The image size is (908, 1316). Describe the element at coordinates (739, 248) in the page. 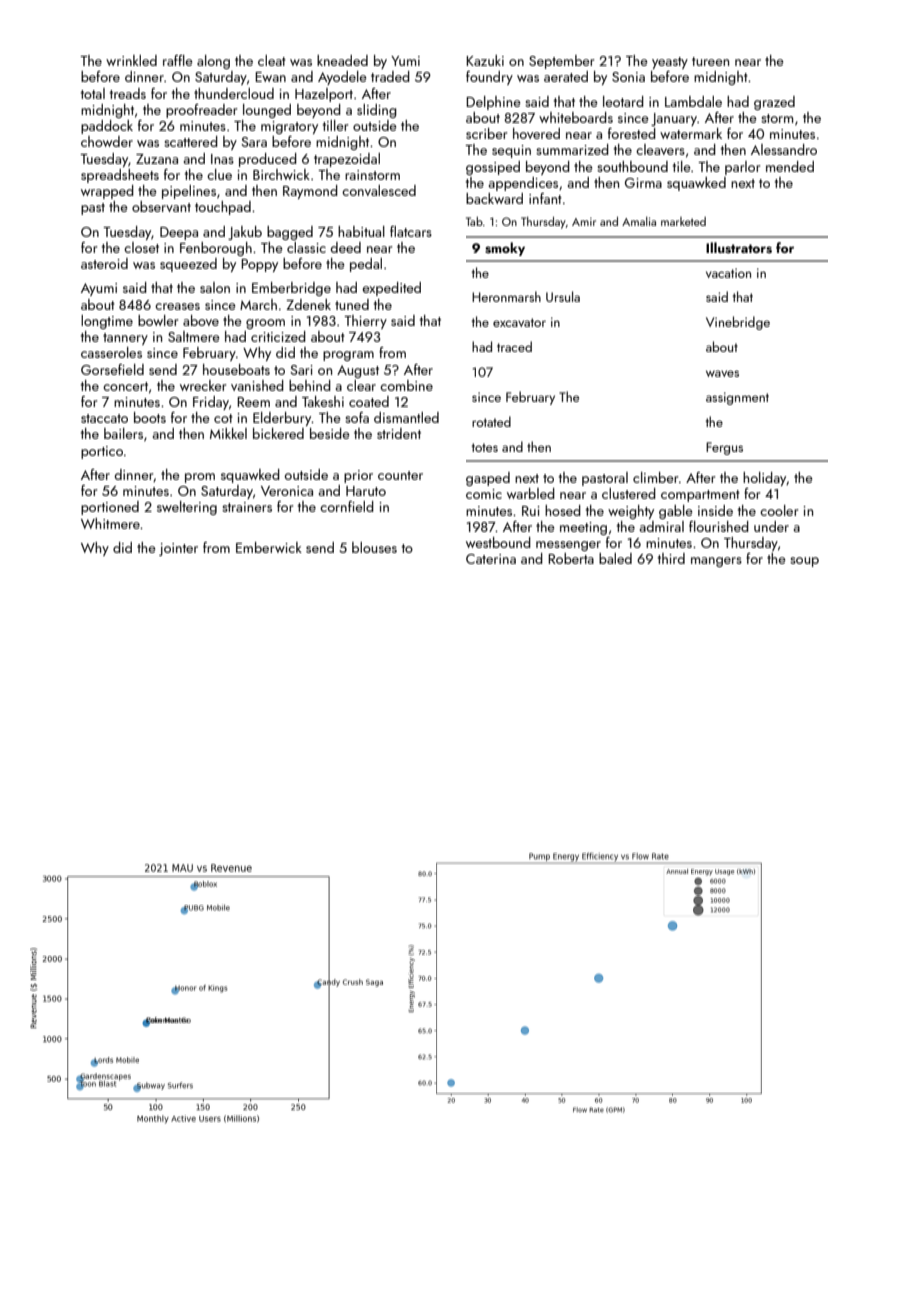

I see `Illustrators` at that location.
